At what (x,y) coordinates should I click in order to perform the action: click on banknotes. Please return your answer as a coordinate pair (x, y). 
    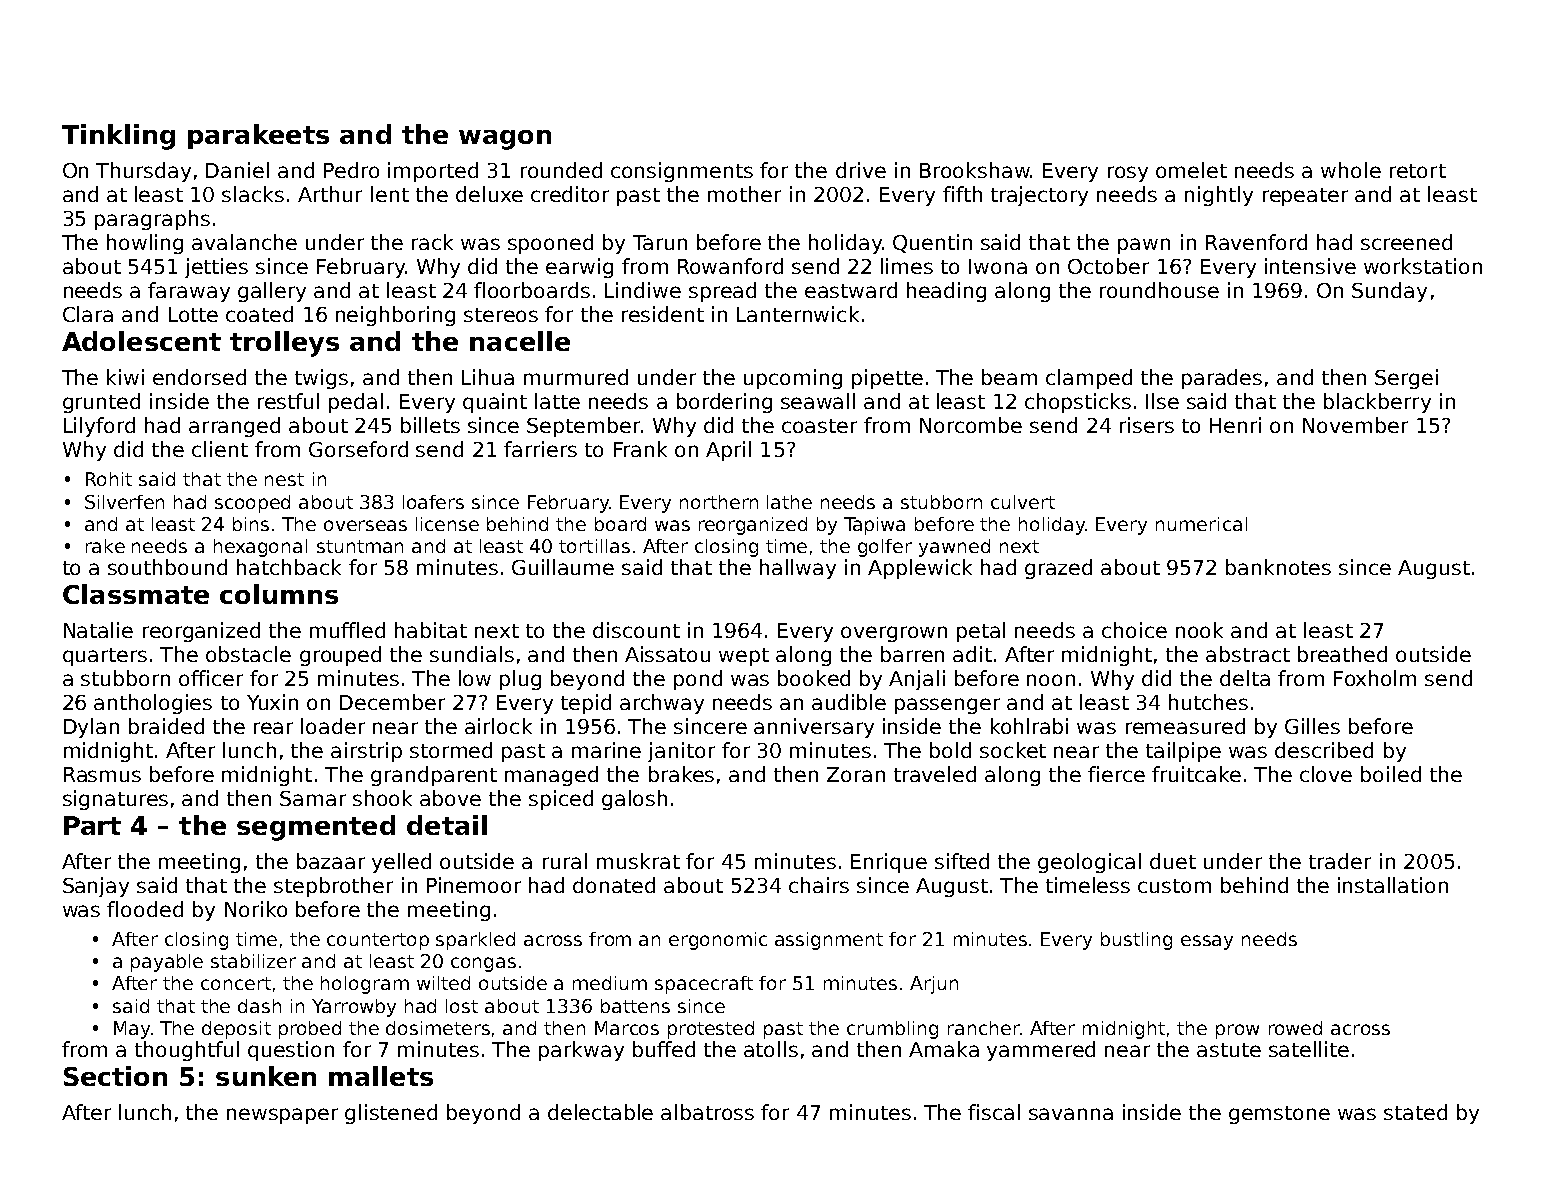
    Looking at the image, I should click on (1278, 567).
